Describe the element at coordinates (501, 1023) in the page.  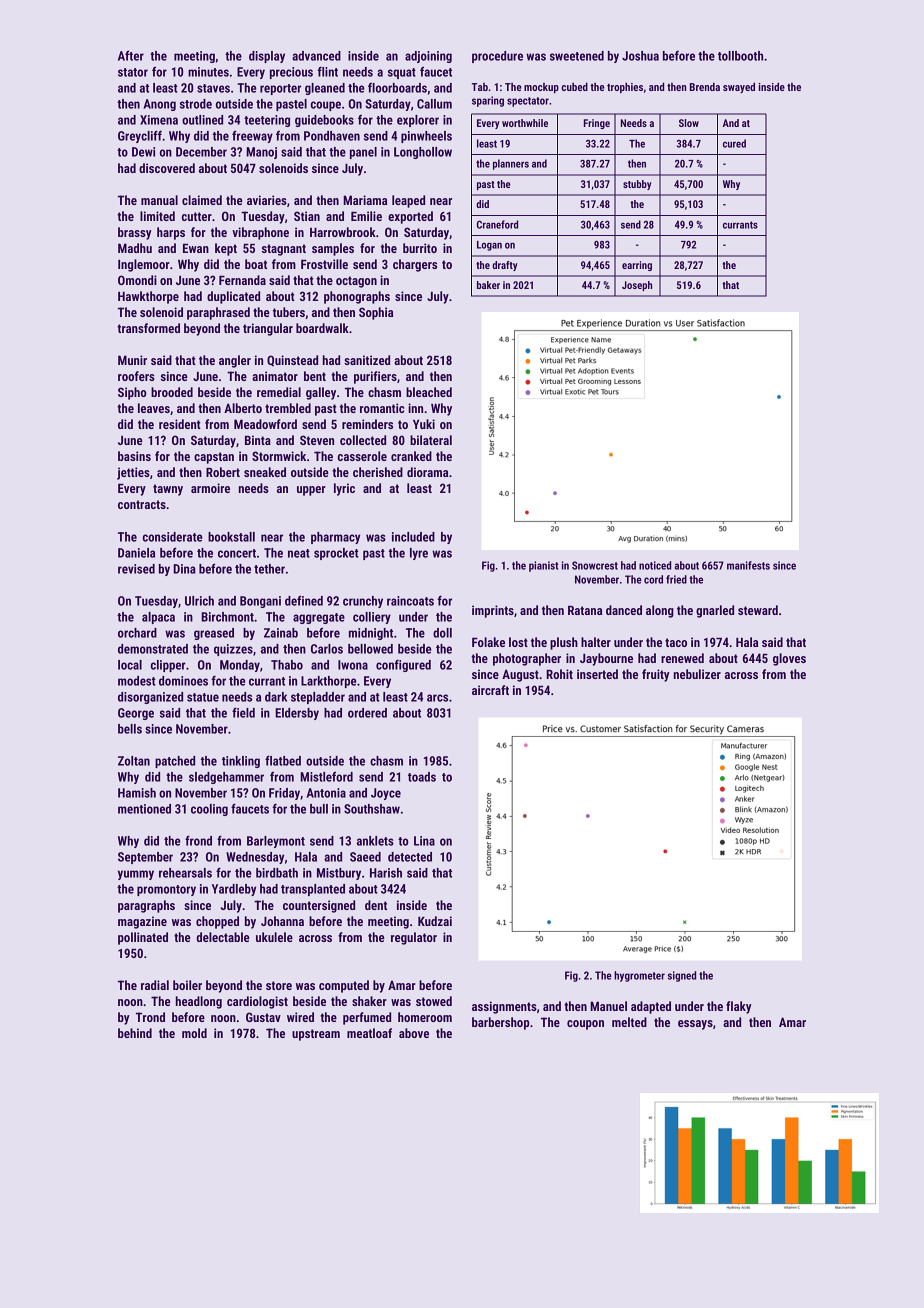
I see `barbershop` at that location.
